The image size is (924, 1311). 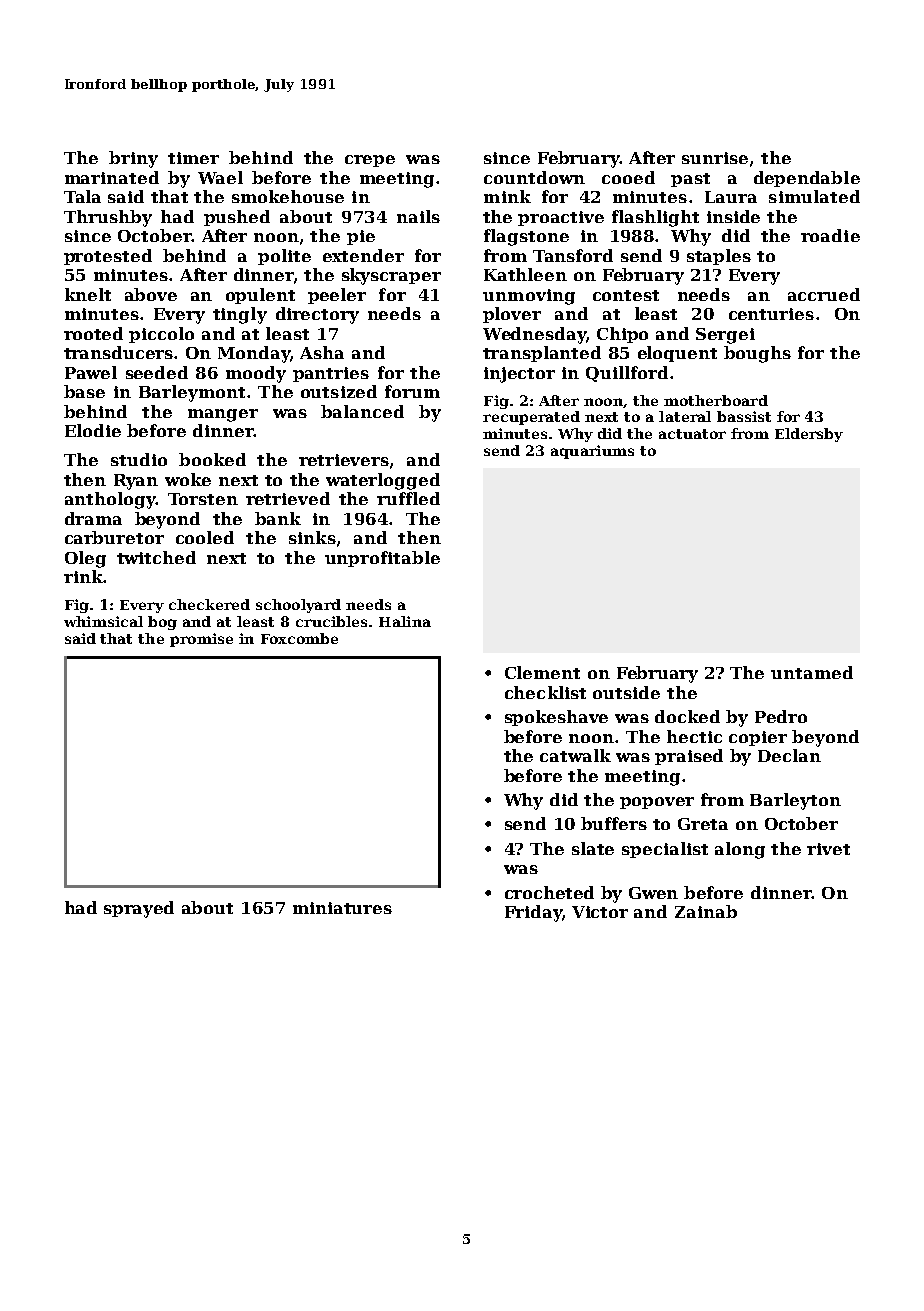 I want to click on Friday, so click(x=533, y=913).
